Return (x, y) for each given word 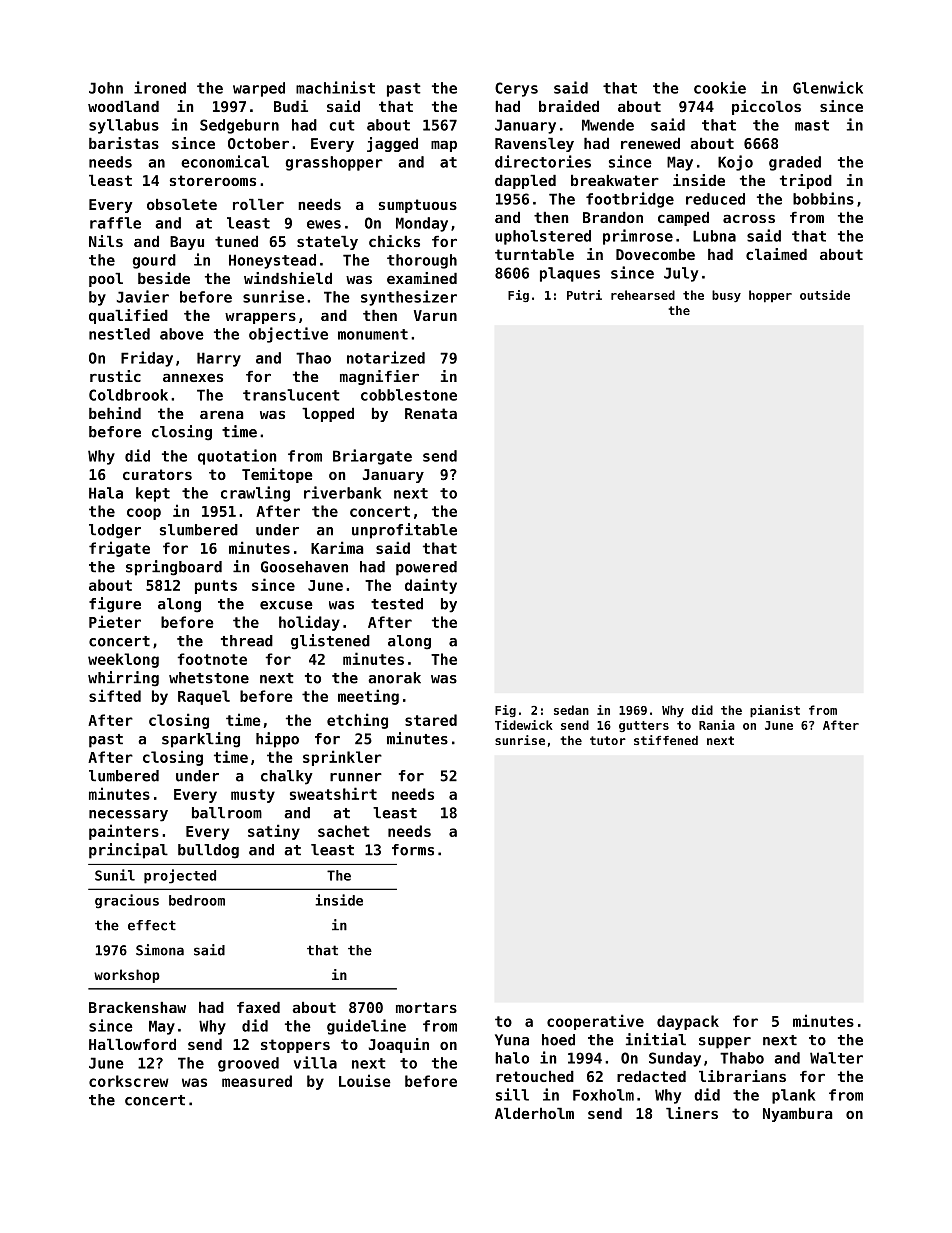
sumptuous (418, 206)
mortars (426, 1007)
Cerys (516, 89)
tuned (236, 241)
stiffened (666, 740)
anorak (394, 678)
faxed (258, 1007)
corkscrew (129, 1081)
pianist (775, 711)
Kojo (735, 163)
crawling (255, 494)
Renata (431, 413)
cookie (720, 87)
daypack (688, 1022)
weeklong (123, 660)
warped (259, 89)
